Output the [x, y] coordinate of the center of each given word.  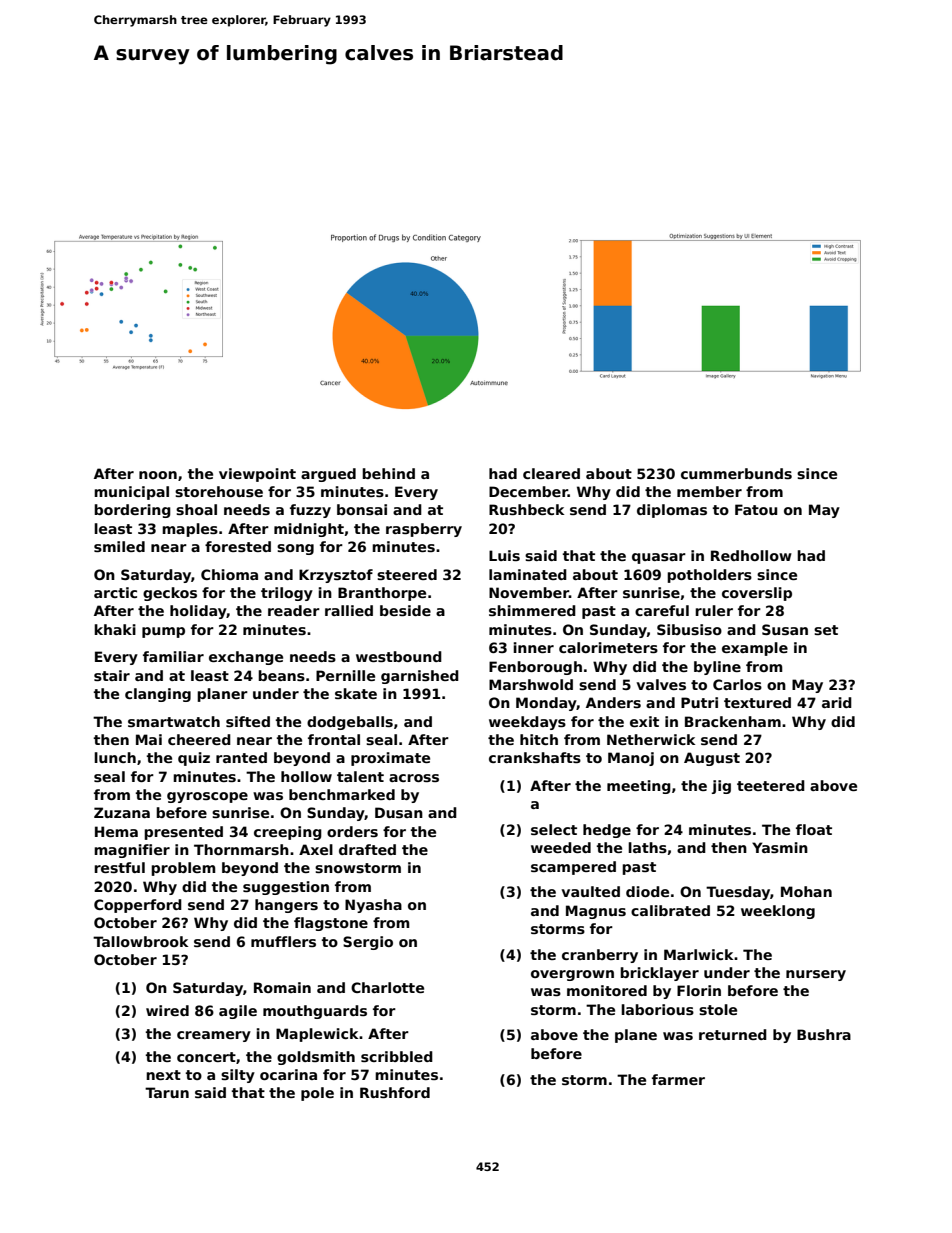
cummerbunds [736, 473]
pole [317, 1094]
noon [158, 475]
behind [388, 473]
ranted [241, 757]
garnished [420, 677]
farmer [678, 1079]
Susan [785, 629]
